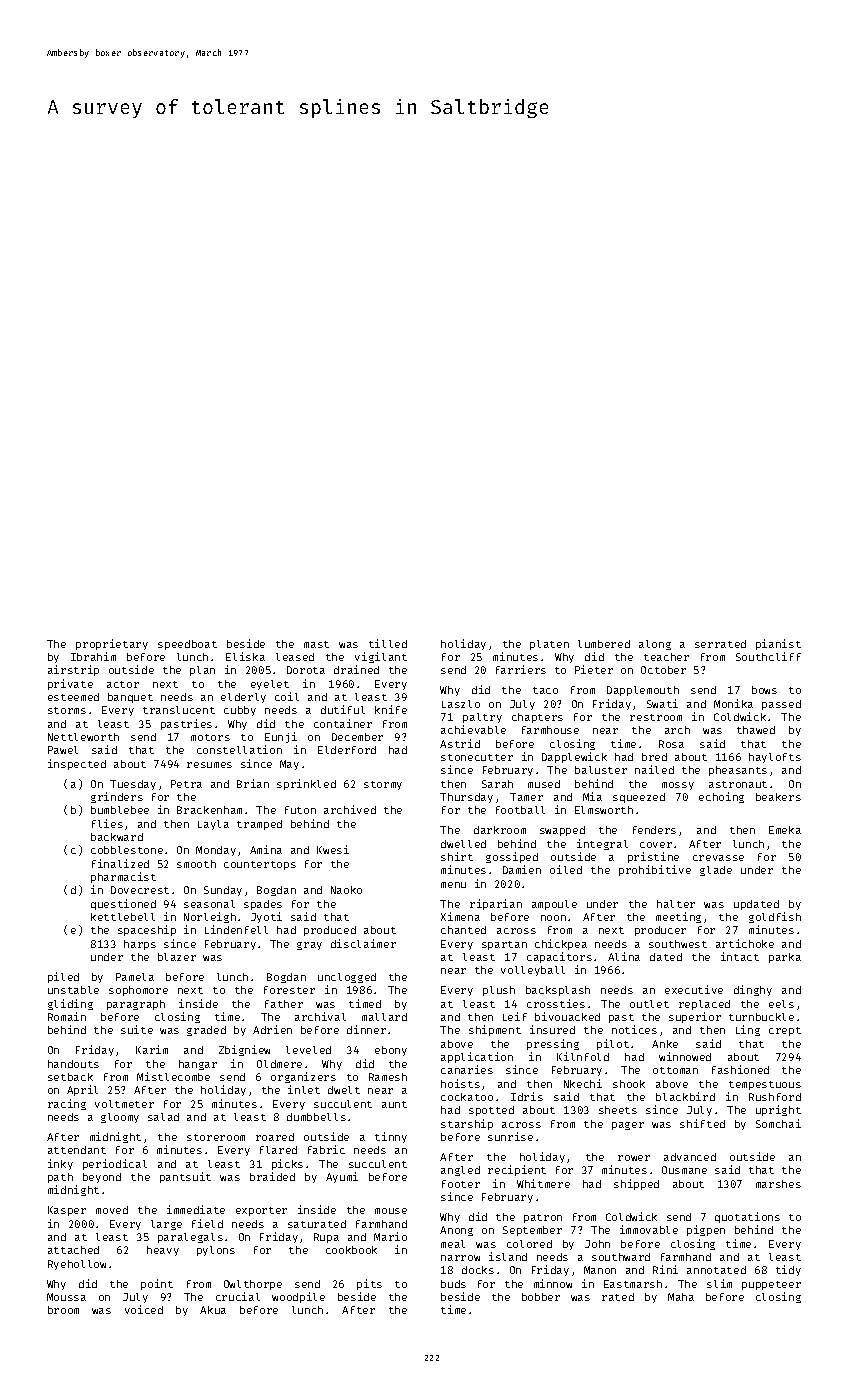  What do you see at coordinates (67, 1104) in the screenshot?
I see `racing` at bounding box center [67, 1104].
